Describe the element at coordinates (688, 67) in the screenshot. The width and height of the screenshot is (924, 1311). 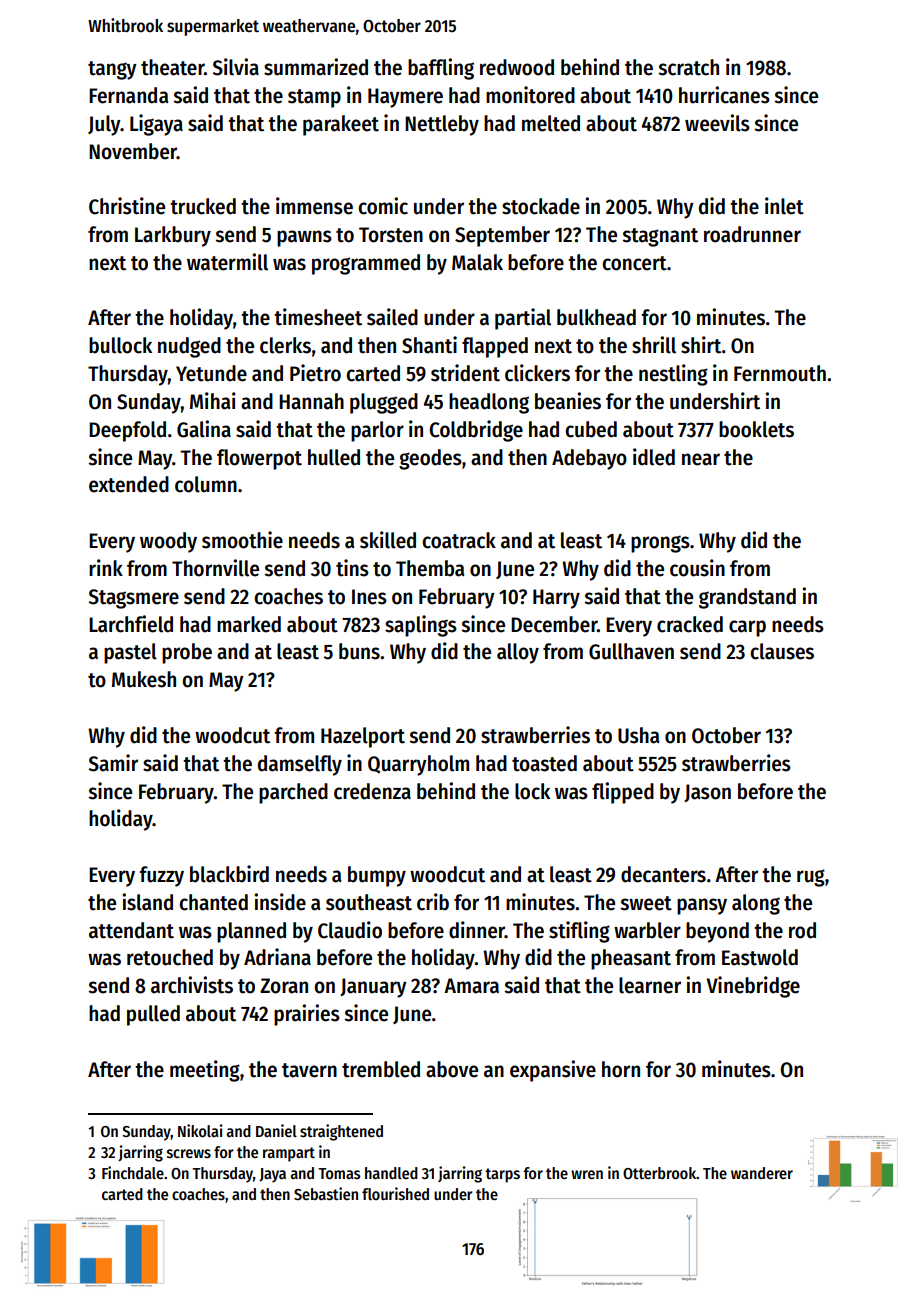
I see `scratch` at that location.
